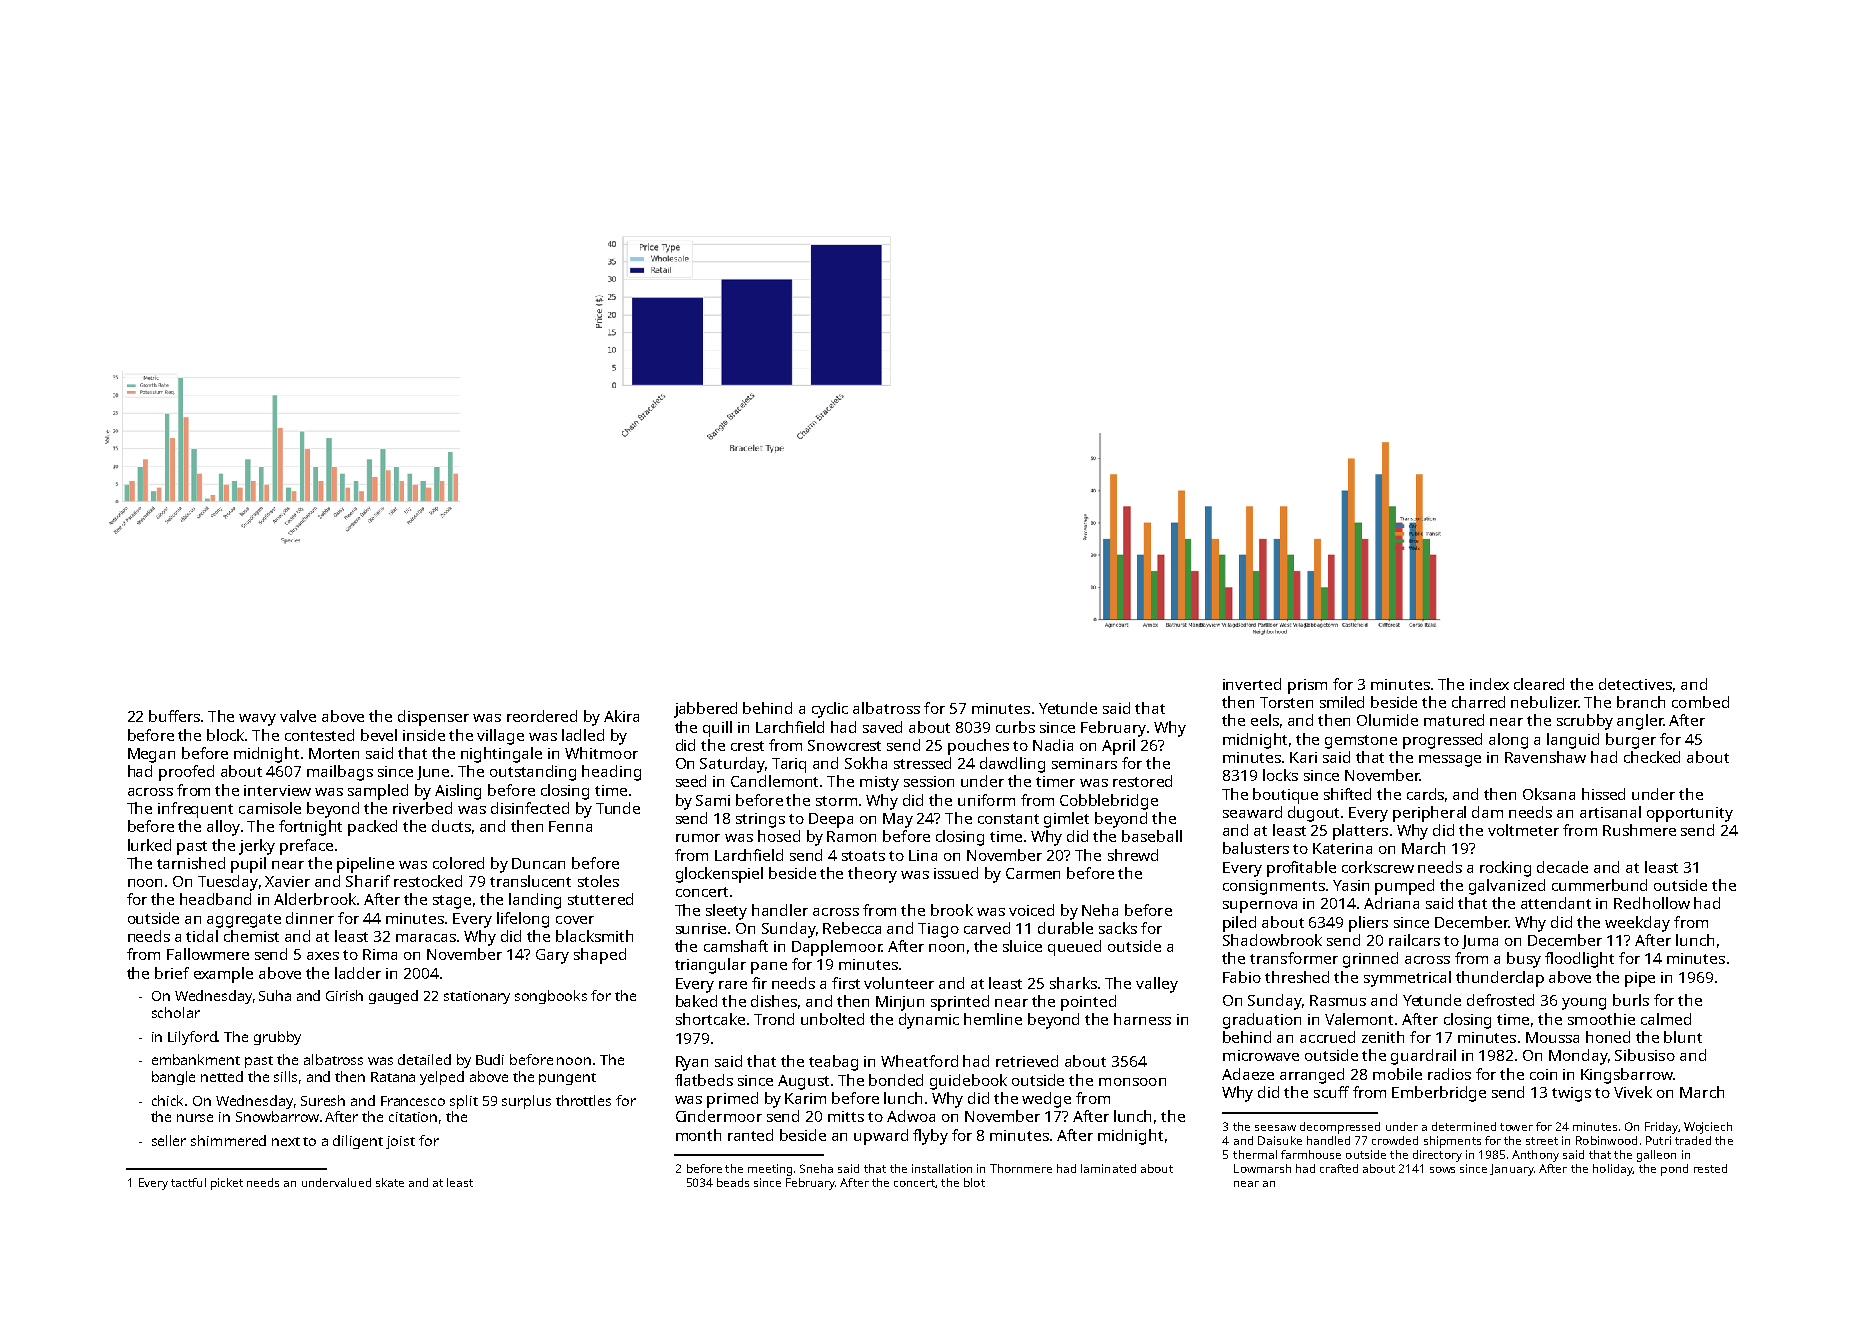 This document has height=1319, width=1865. What do you see at coordinates (1489, 684) in the document?
I see `index` at bounding box center [1489, 684].
